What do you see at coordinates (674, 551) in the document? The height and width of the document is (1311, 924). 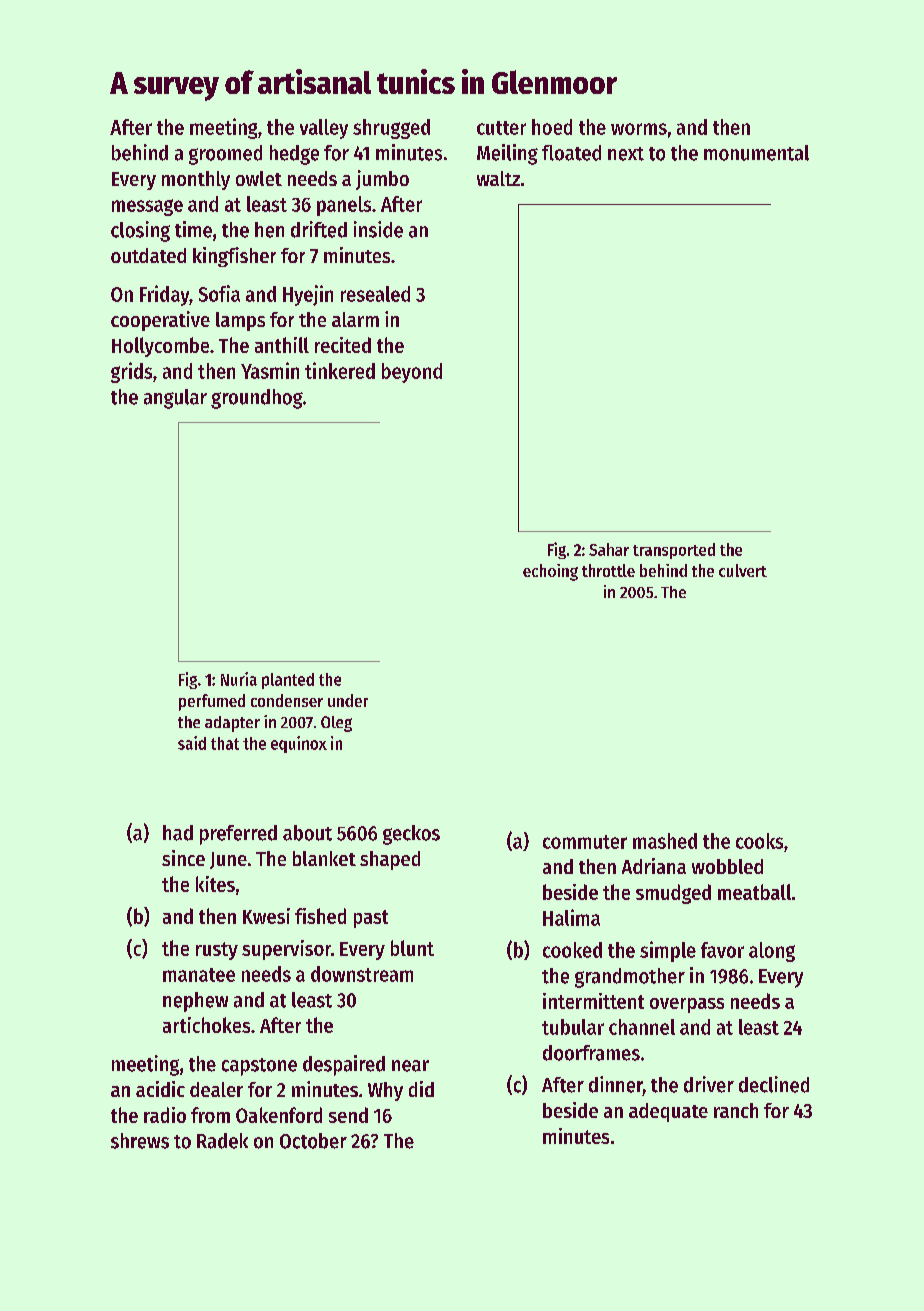 I see `transported` at bounding box center [674, 551].
